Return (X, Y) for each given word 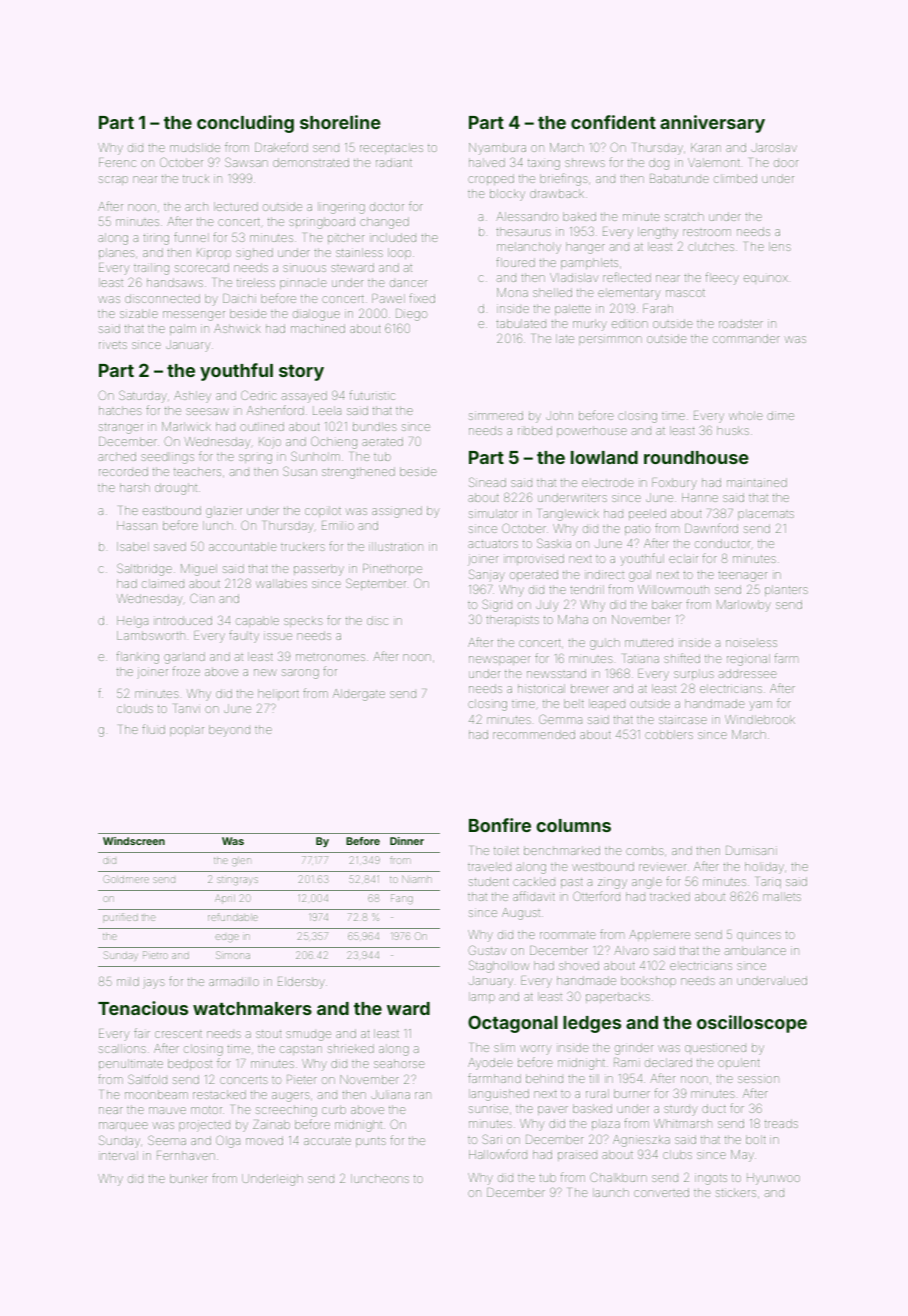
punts (371, 1142)
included (393, 237)
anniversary (712, 124)
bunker (189, 1178)
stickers (736, 1192)
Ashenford (275, 410)
